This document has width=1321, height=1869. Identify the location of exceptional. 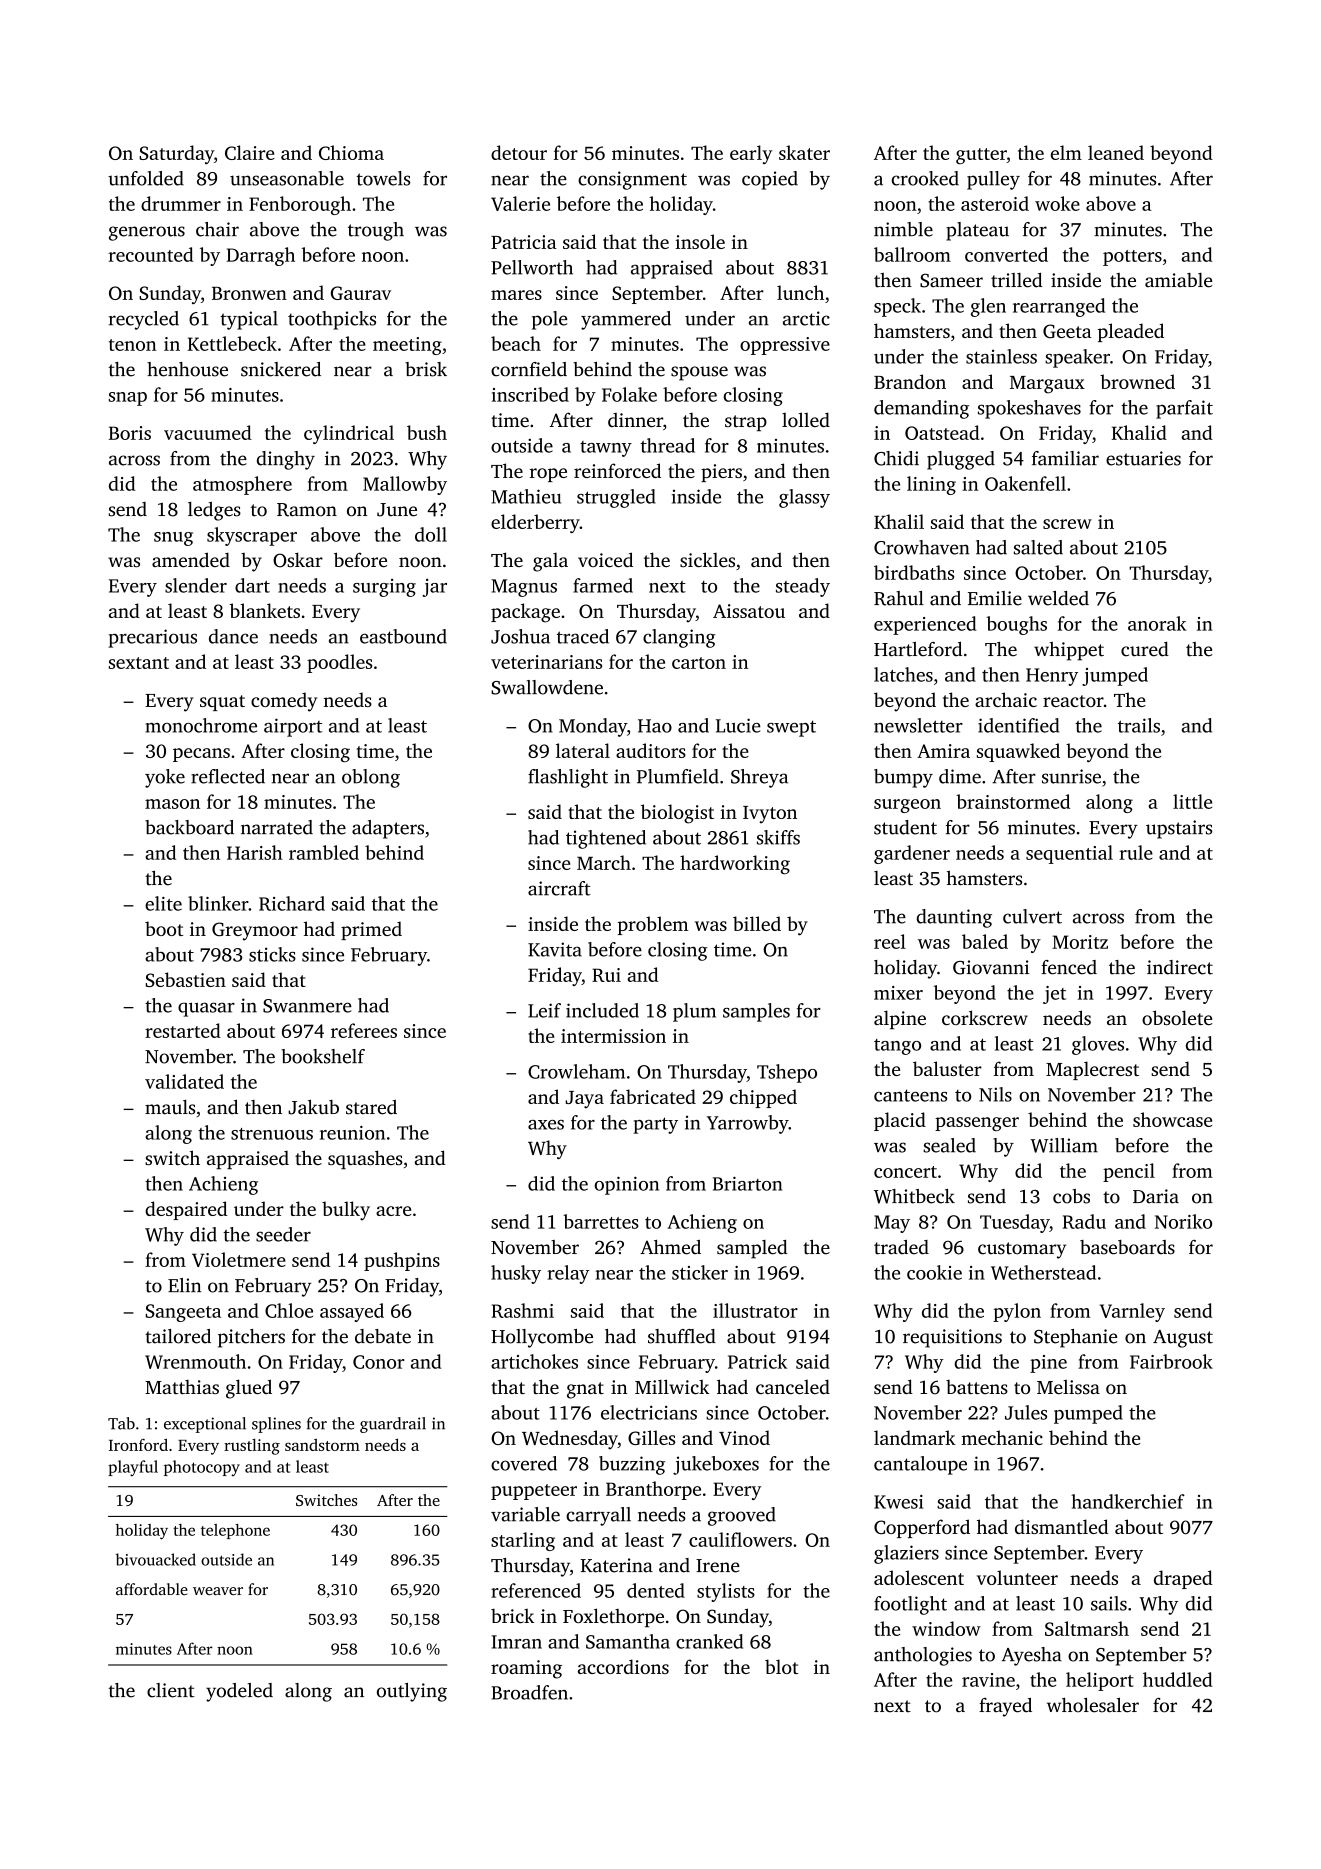
(205, 1425).
